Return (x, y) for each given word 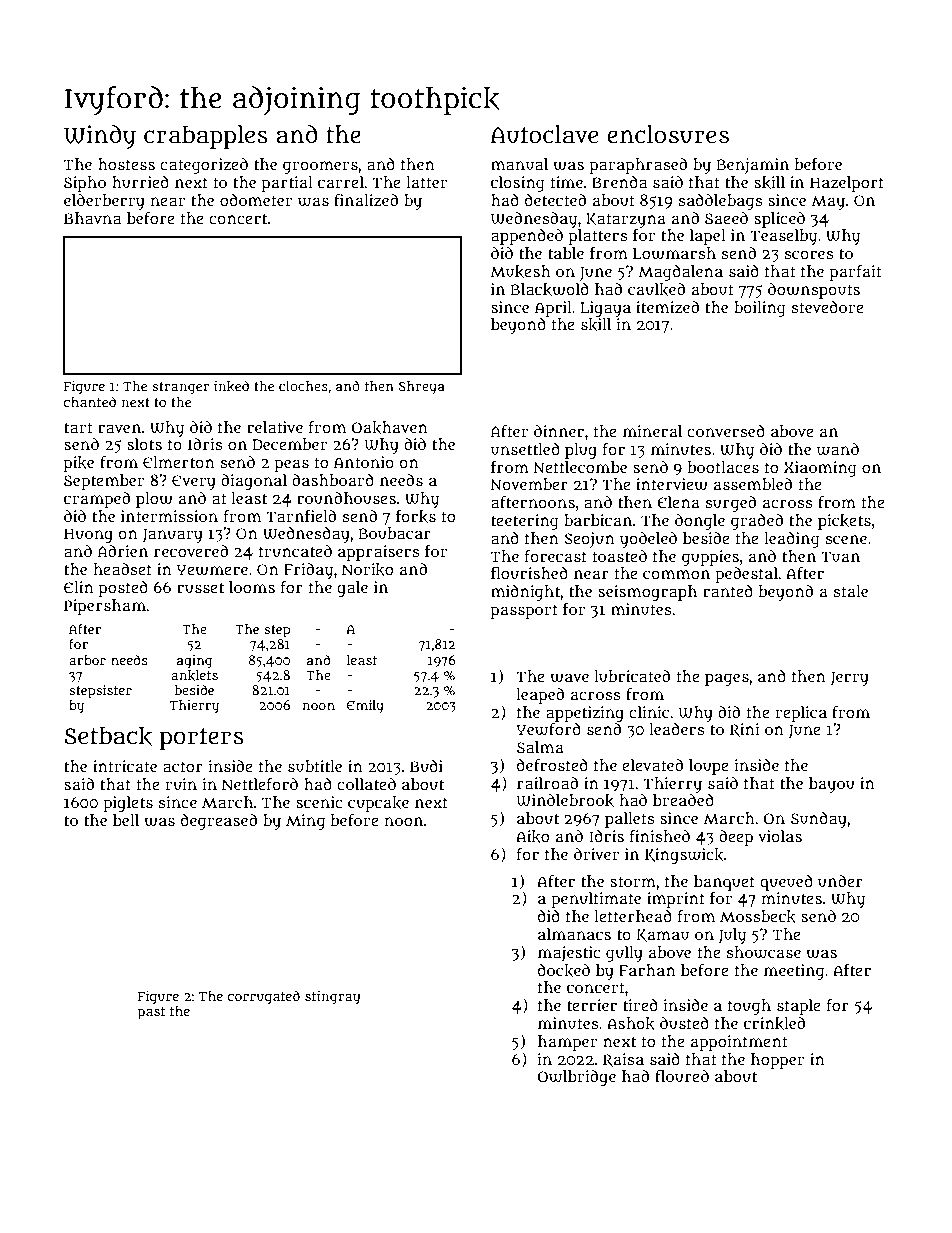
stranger (180, 388)
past (152, 1013)
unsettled (525, 449)
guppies (710, 558)
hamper (567, 1043)
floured (682, 1076)
